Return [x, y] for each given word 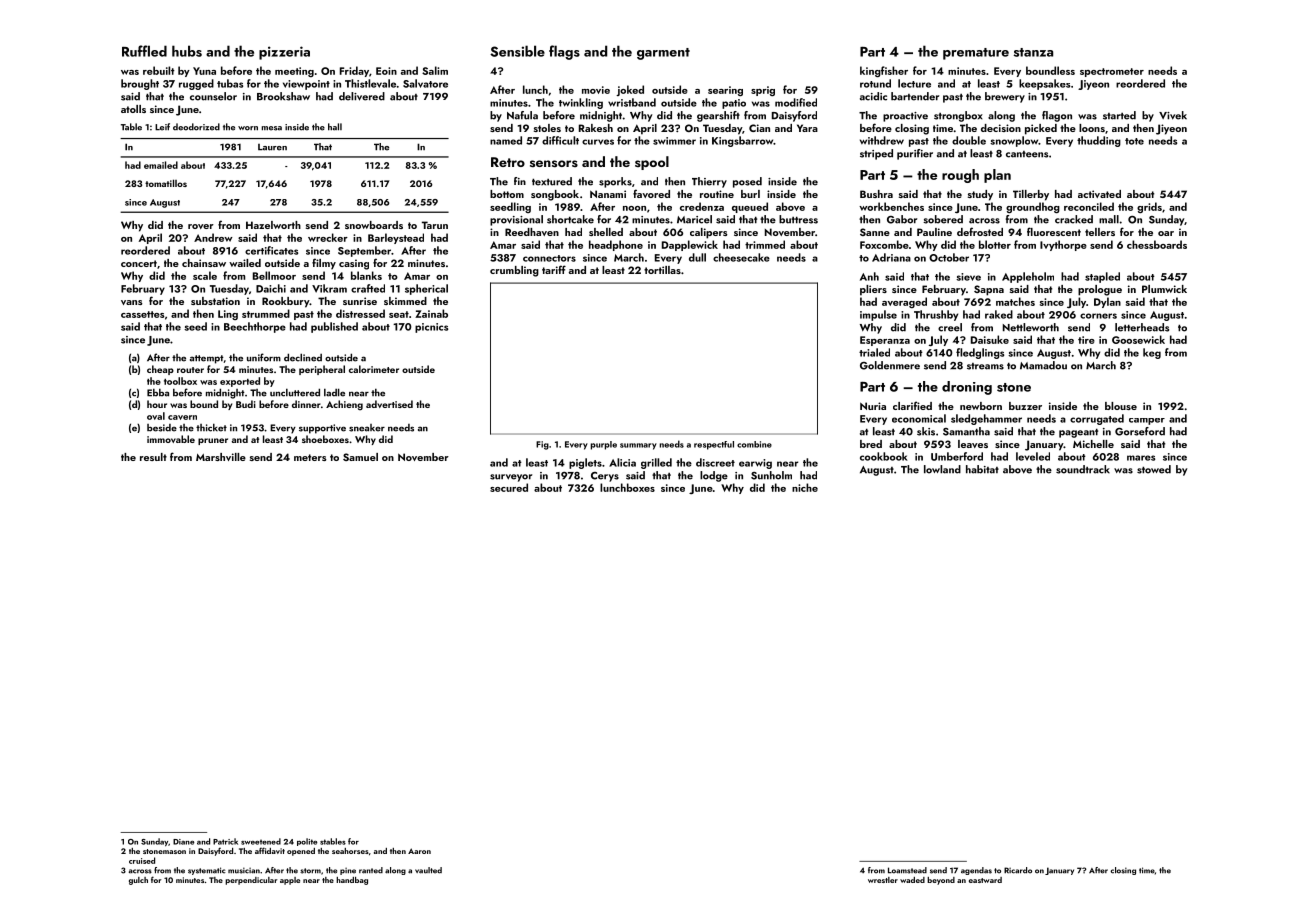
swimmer [674, 141]
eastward [985, 880]
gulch [138, 881]
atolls [133, 109]
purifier [915, 154]
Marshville [221, 457]
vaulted [428, 870]
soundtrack [1083, 469]
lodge [714, 476]
